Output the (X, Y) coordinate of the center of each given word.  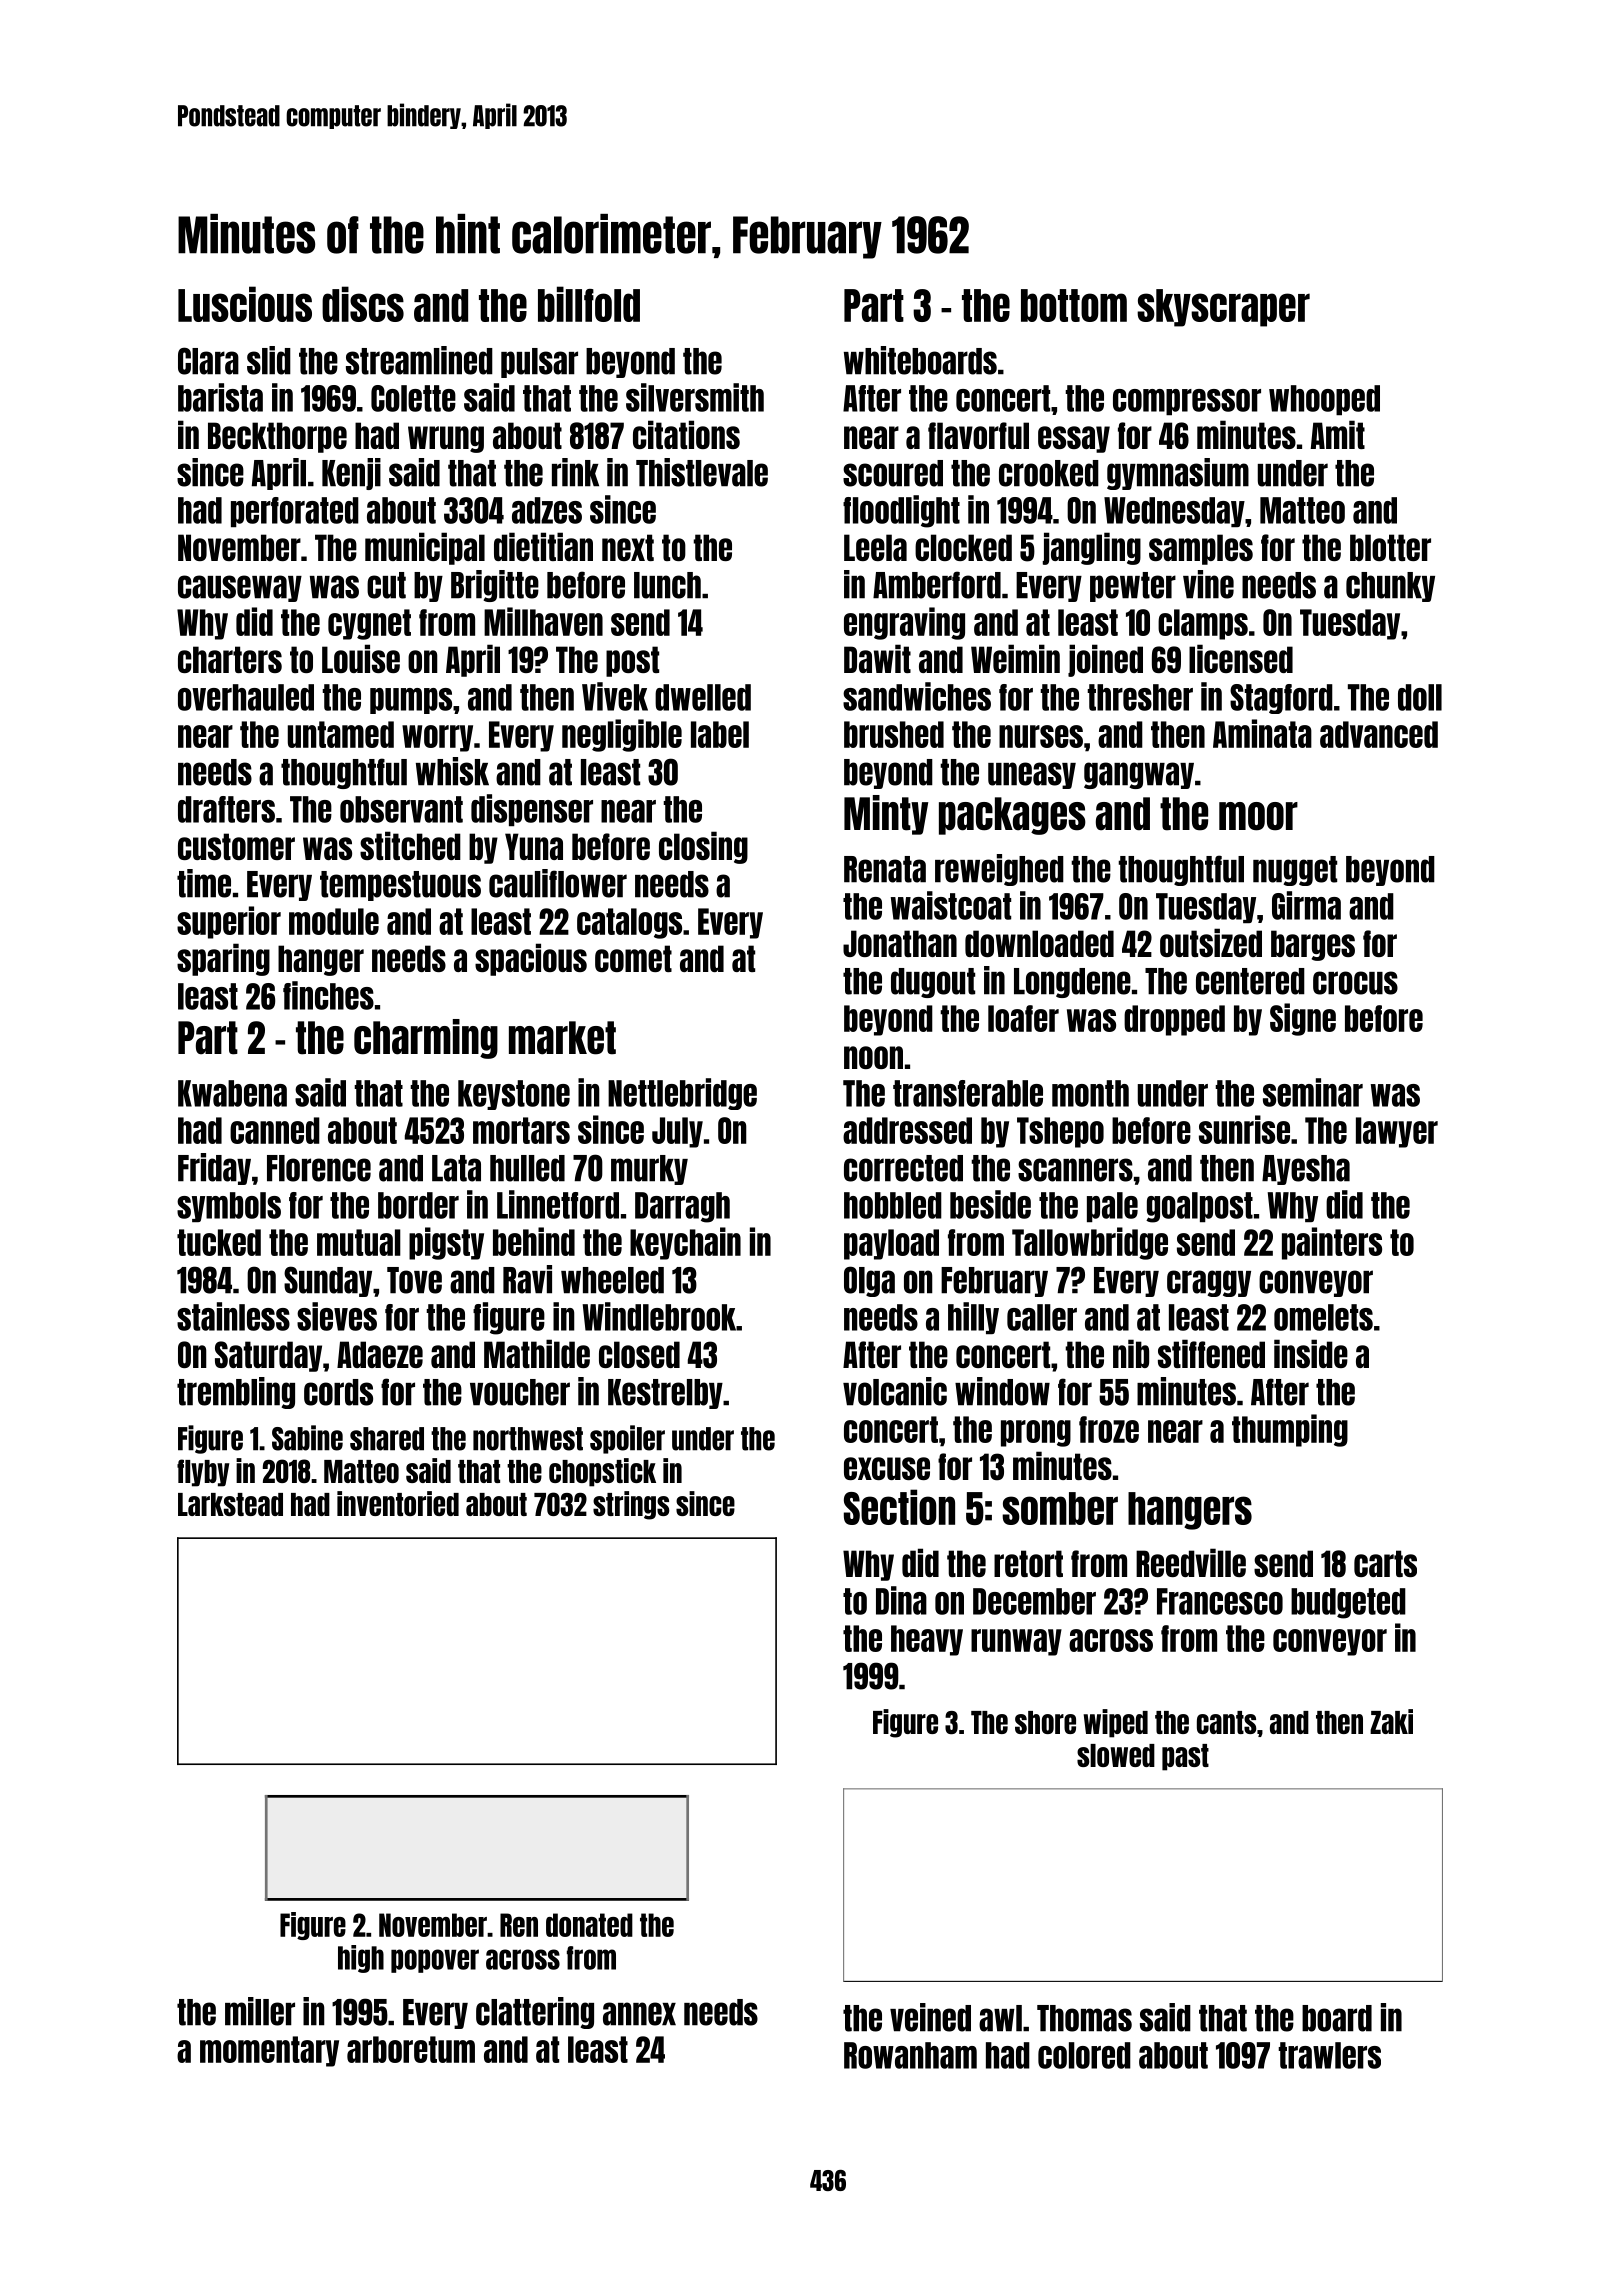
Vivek (615, 696)
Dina (901, 1600)
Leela (875, 547)
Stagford (1281, 699)
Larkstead (230, 1504)
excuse (887, 1468)
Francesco (1220, 1601)
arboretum (411, 2049)
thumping (1290, 1430)
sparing (223, 959)
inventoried (398, 1503)
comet (633, 958)
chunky (1390, 587)
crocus (1355, 983)
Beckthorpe (277, 437)
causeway (240, 588)
